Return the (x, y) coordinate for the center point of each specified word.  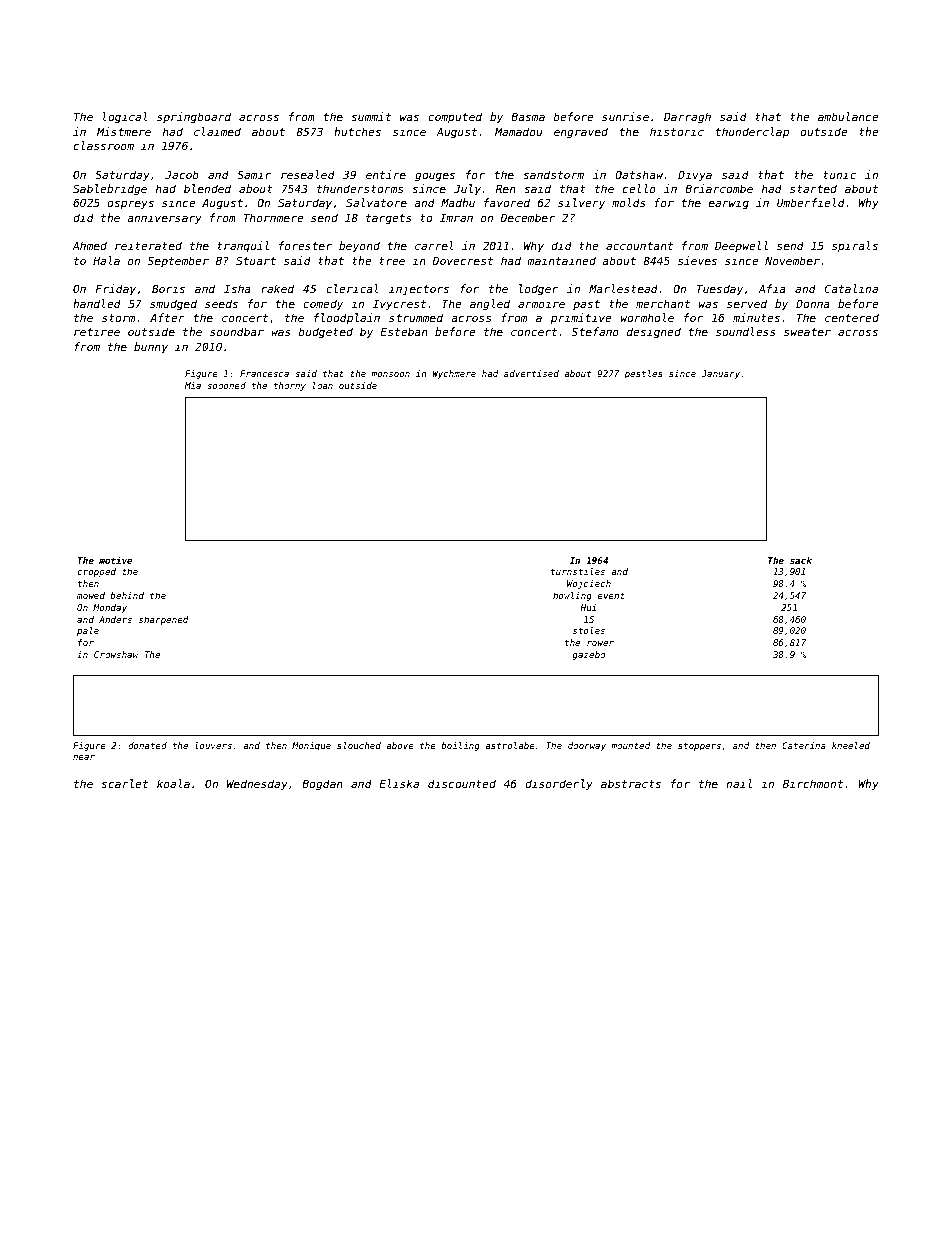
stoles (589, 630)
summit (371, 116)
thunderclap (752, 132)
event (611, 595)
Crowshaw (116, 654)
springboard (194, 118)
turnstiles (578, 571)
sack (801, 560)
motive (116, 560)
